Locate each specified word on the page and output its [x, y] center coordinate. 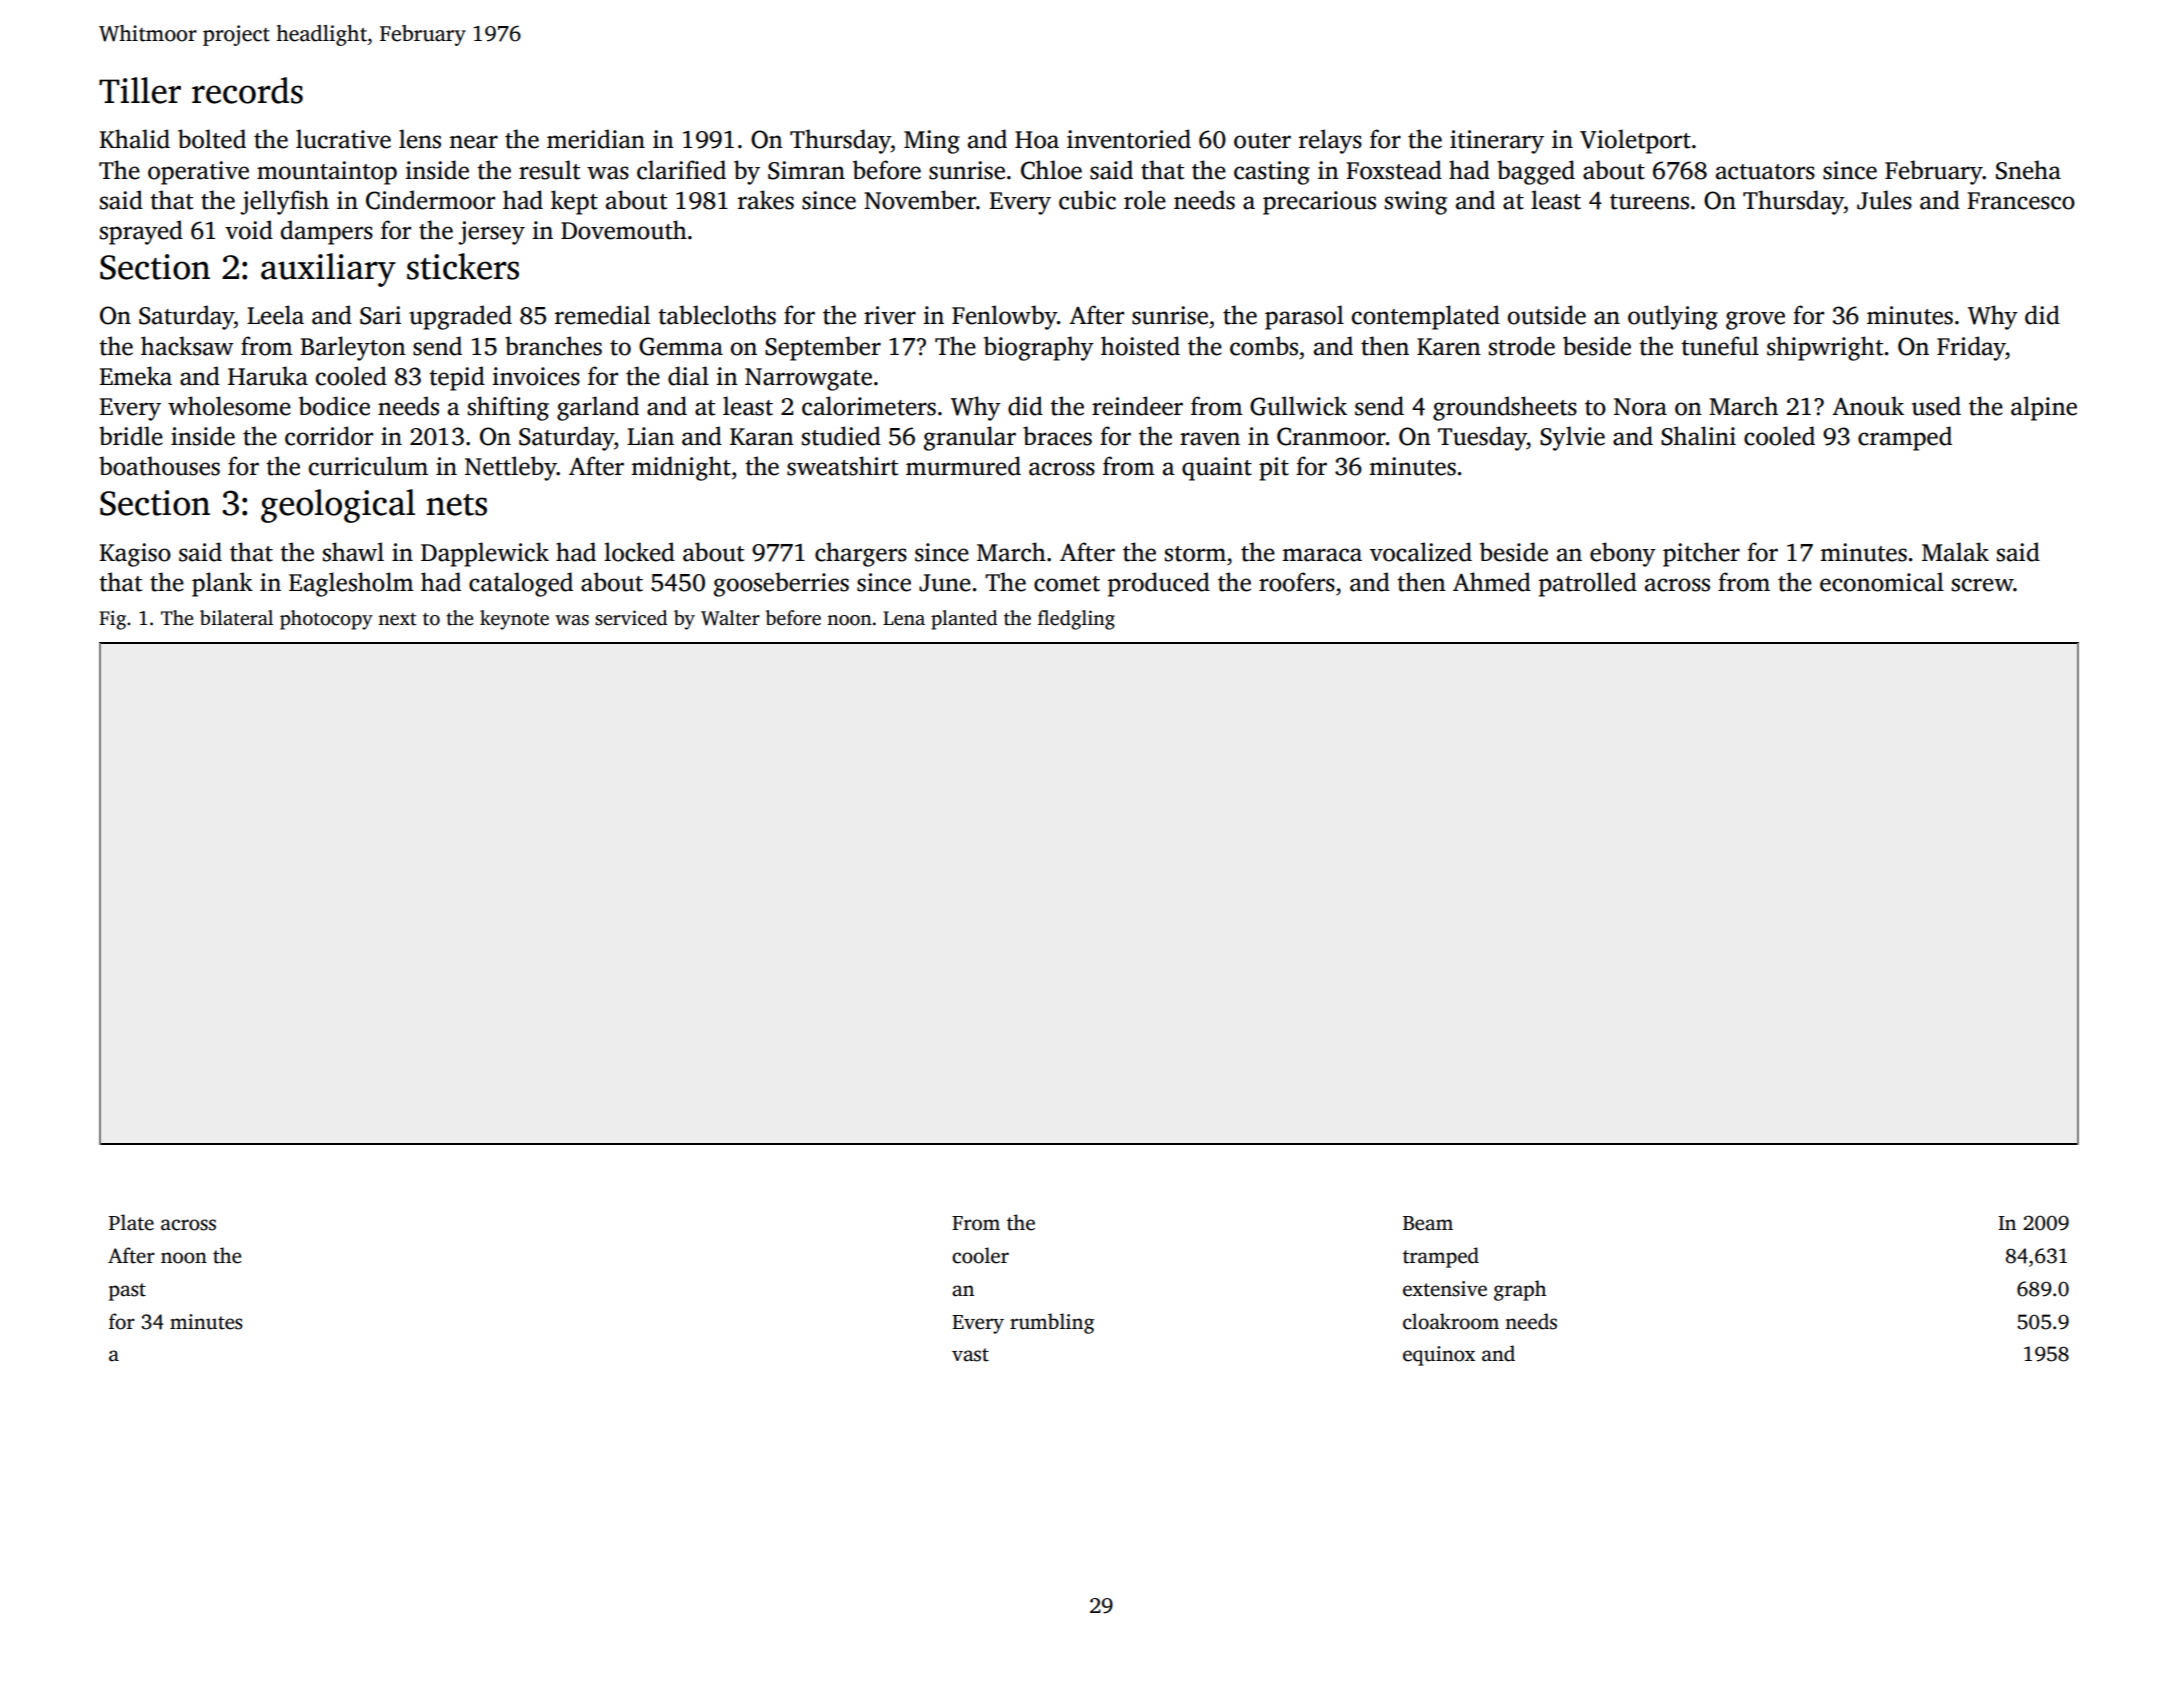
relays [1330, 141]
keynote [514, 620]
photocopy [326, 620]
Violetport [1635, 141]
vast [970, 1355]
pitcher [1701, 554]
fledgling [1076, 620]
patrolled [1588, 584]
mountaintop [327, 173]
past [127, 1292]
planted [964, 620]
